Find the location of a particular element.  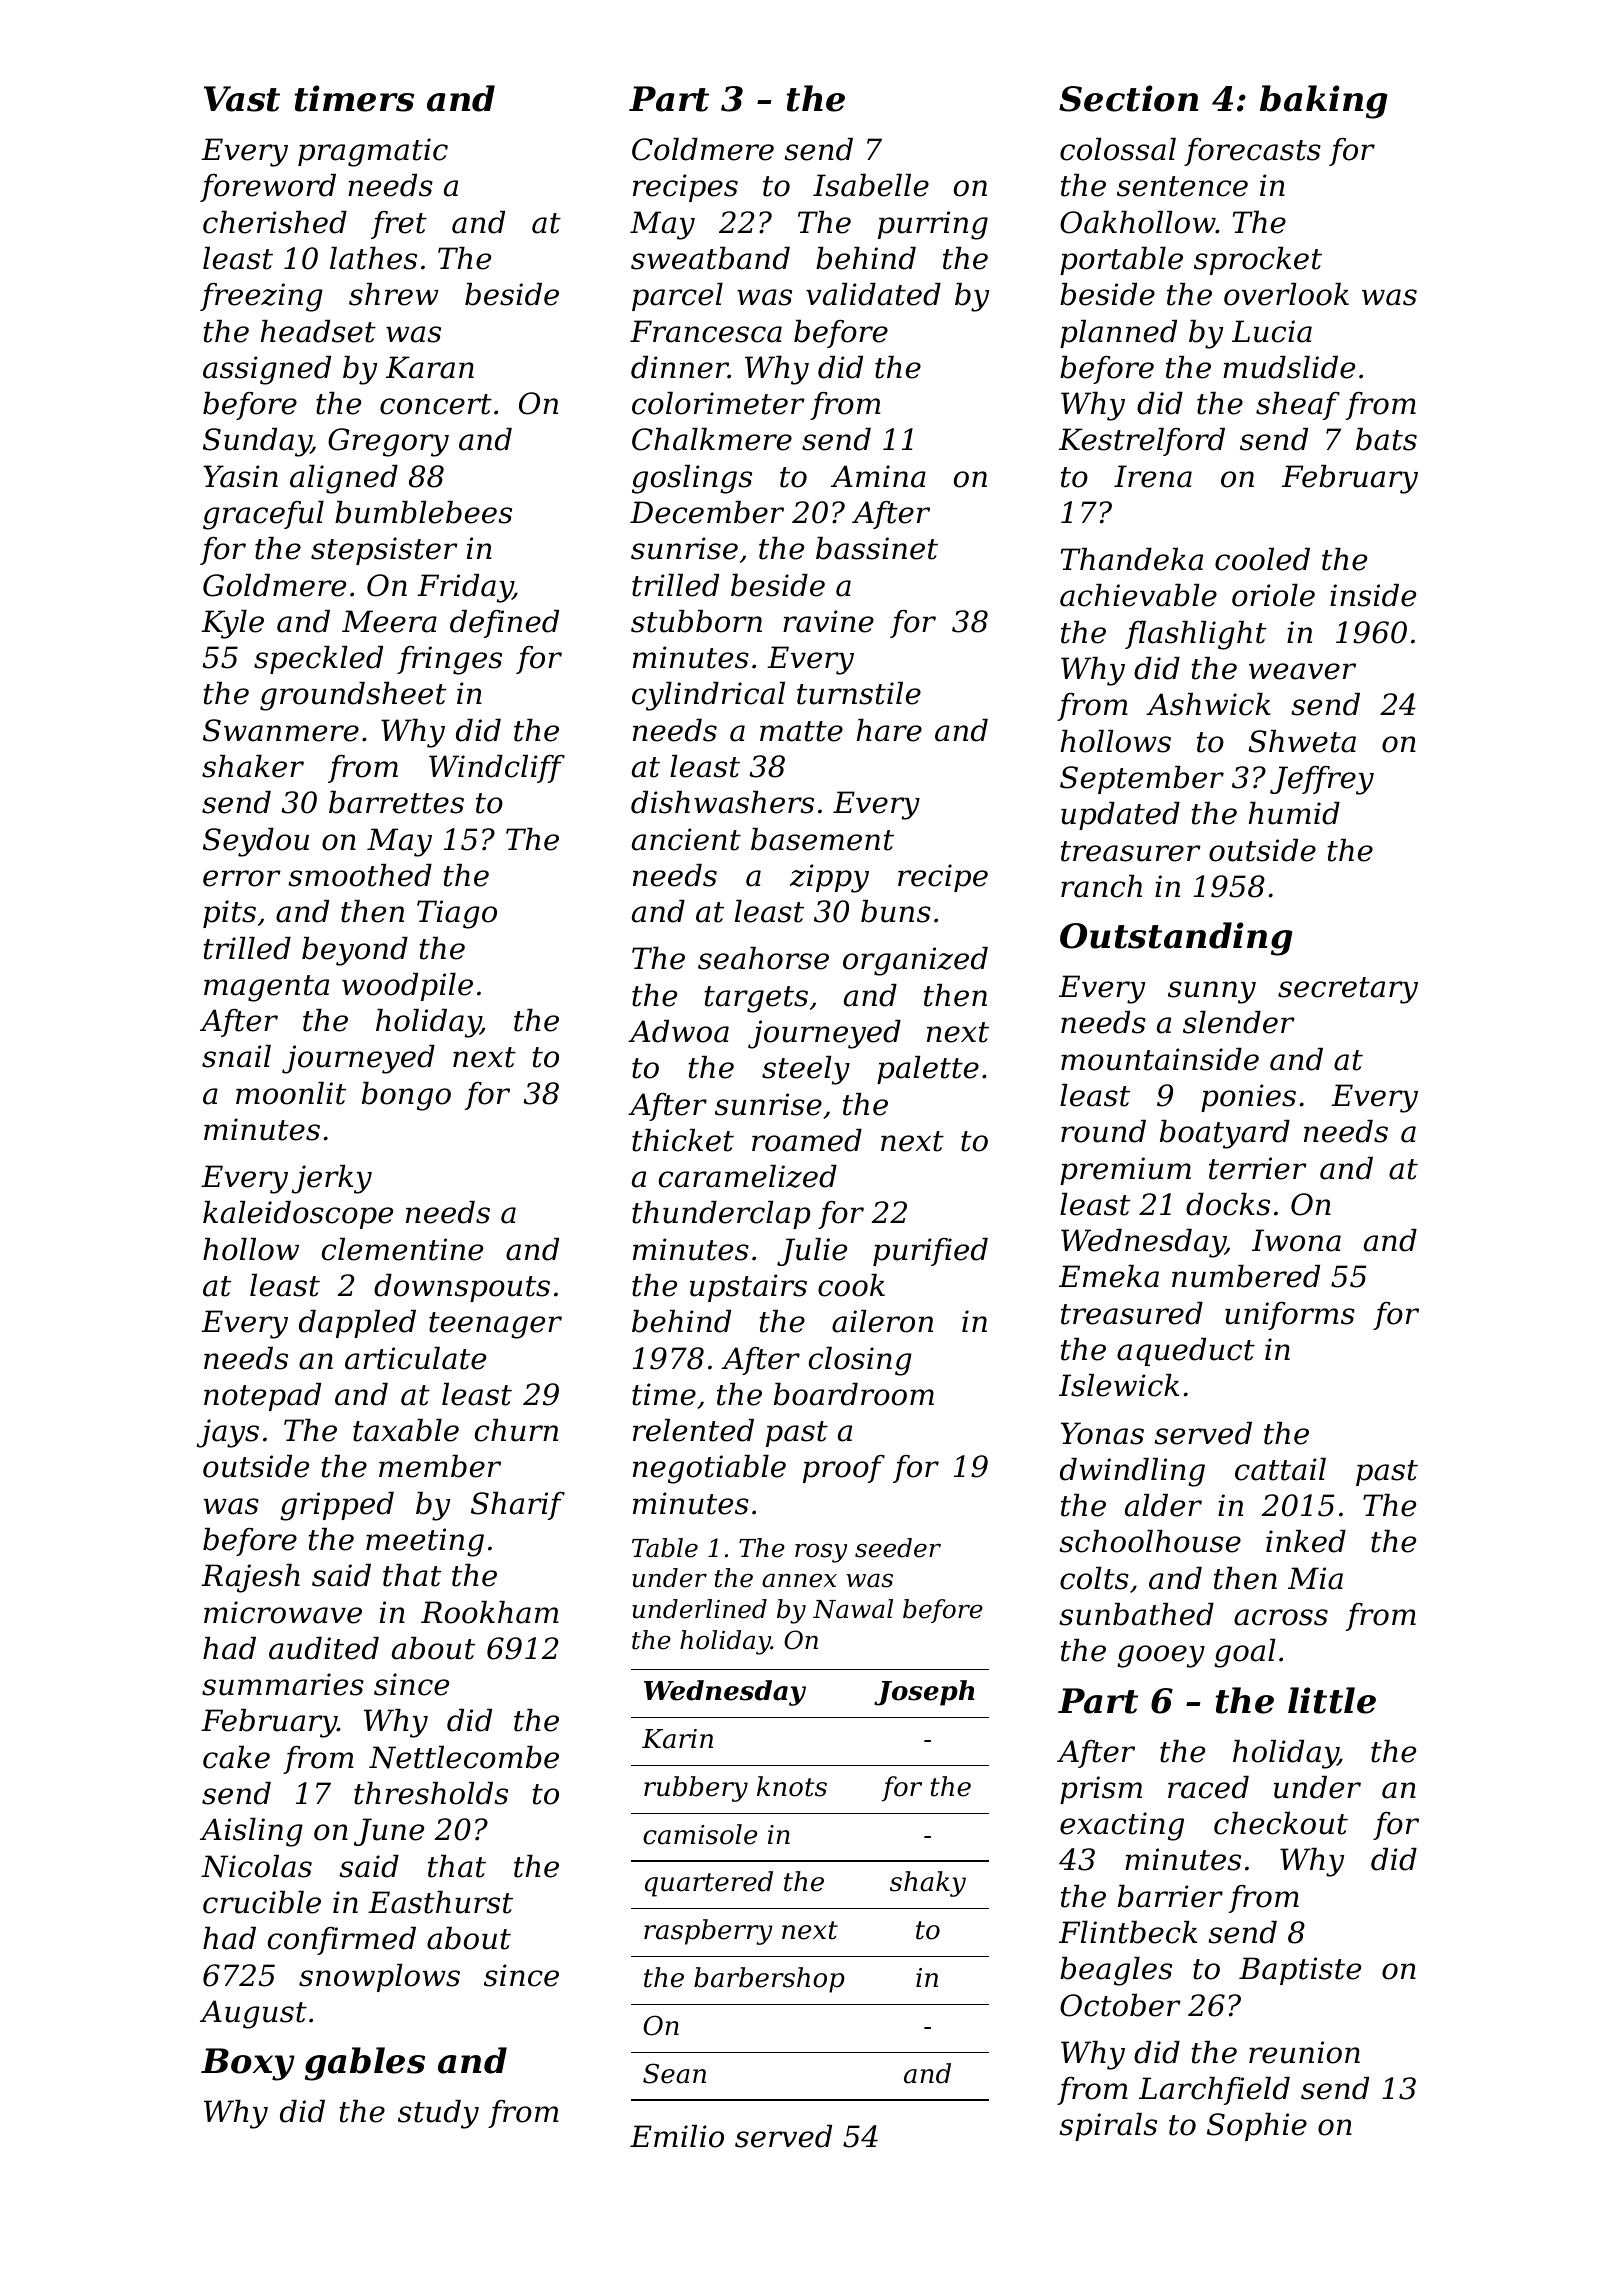

Iwona is located at coordinates (1296, 1240).
